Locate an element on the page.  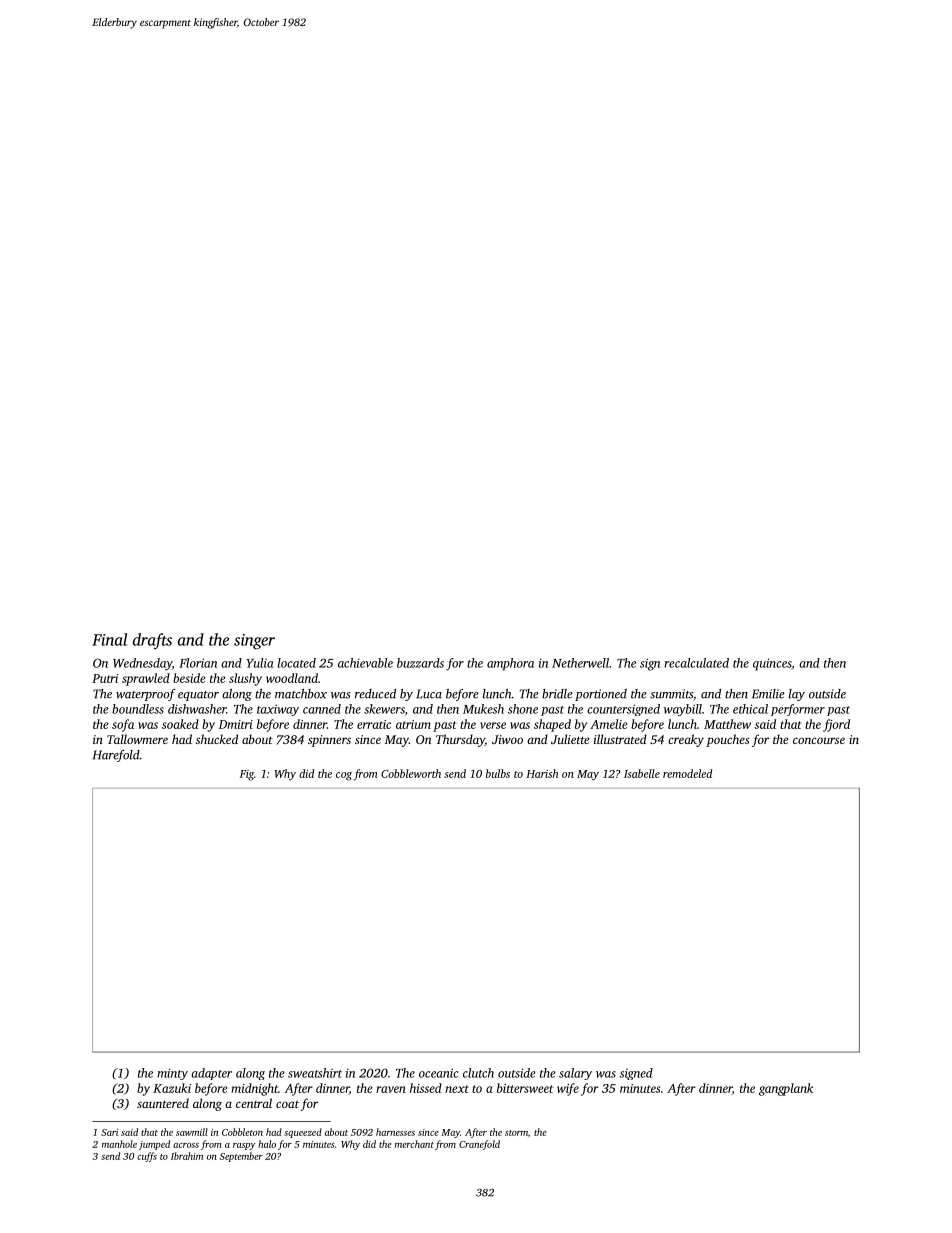
drafts is located at coordinates (152, 641).
